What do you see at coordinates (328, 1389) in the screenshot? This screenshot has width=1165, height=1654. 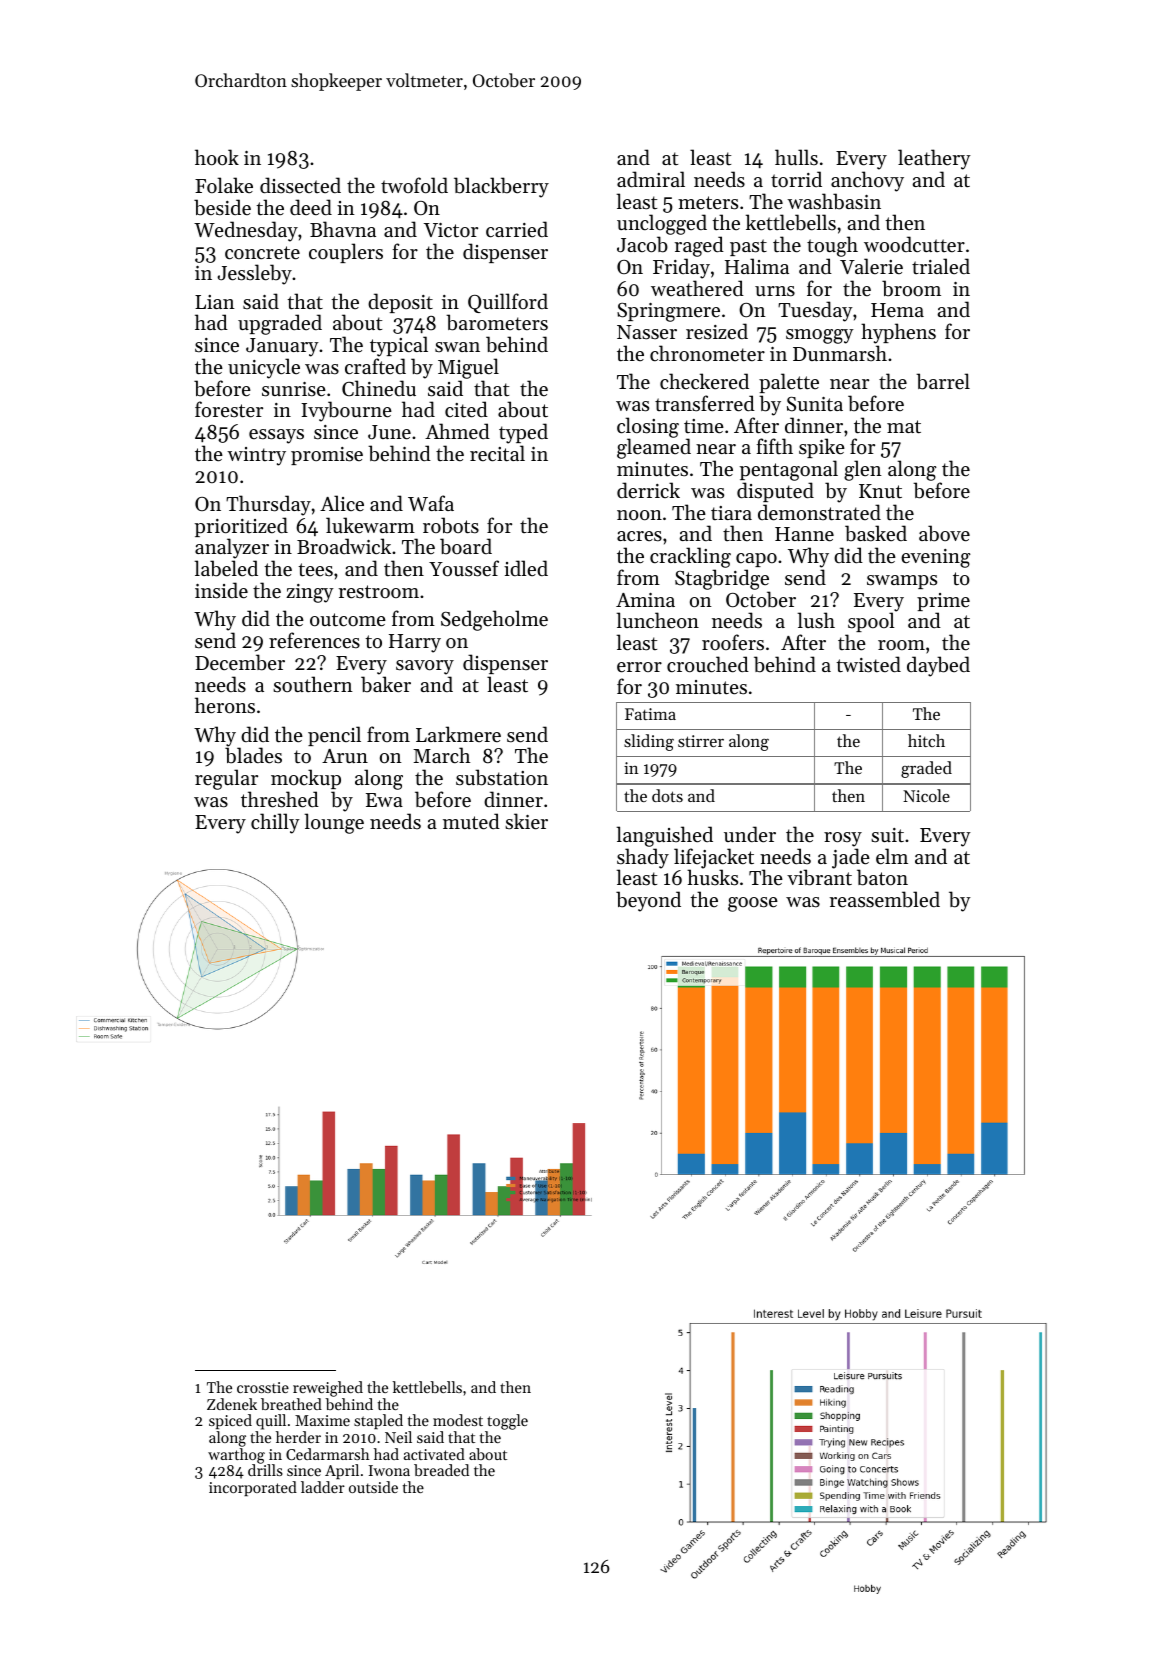 I see `reweighed` at bounding box center [328, 1389].
